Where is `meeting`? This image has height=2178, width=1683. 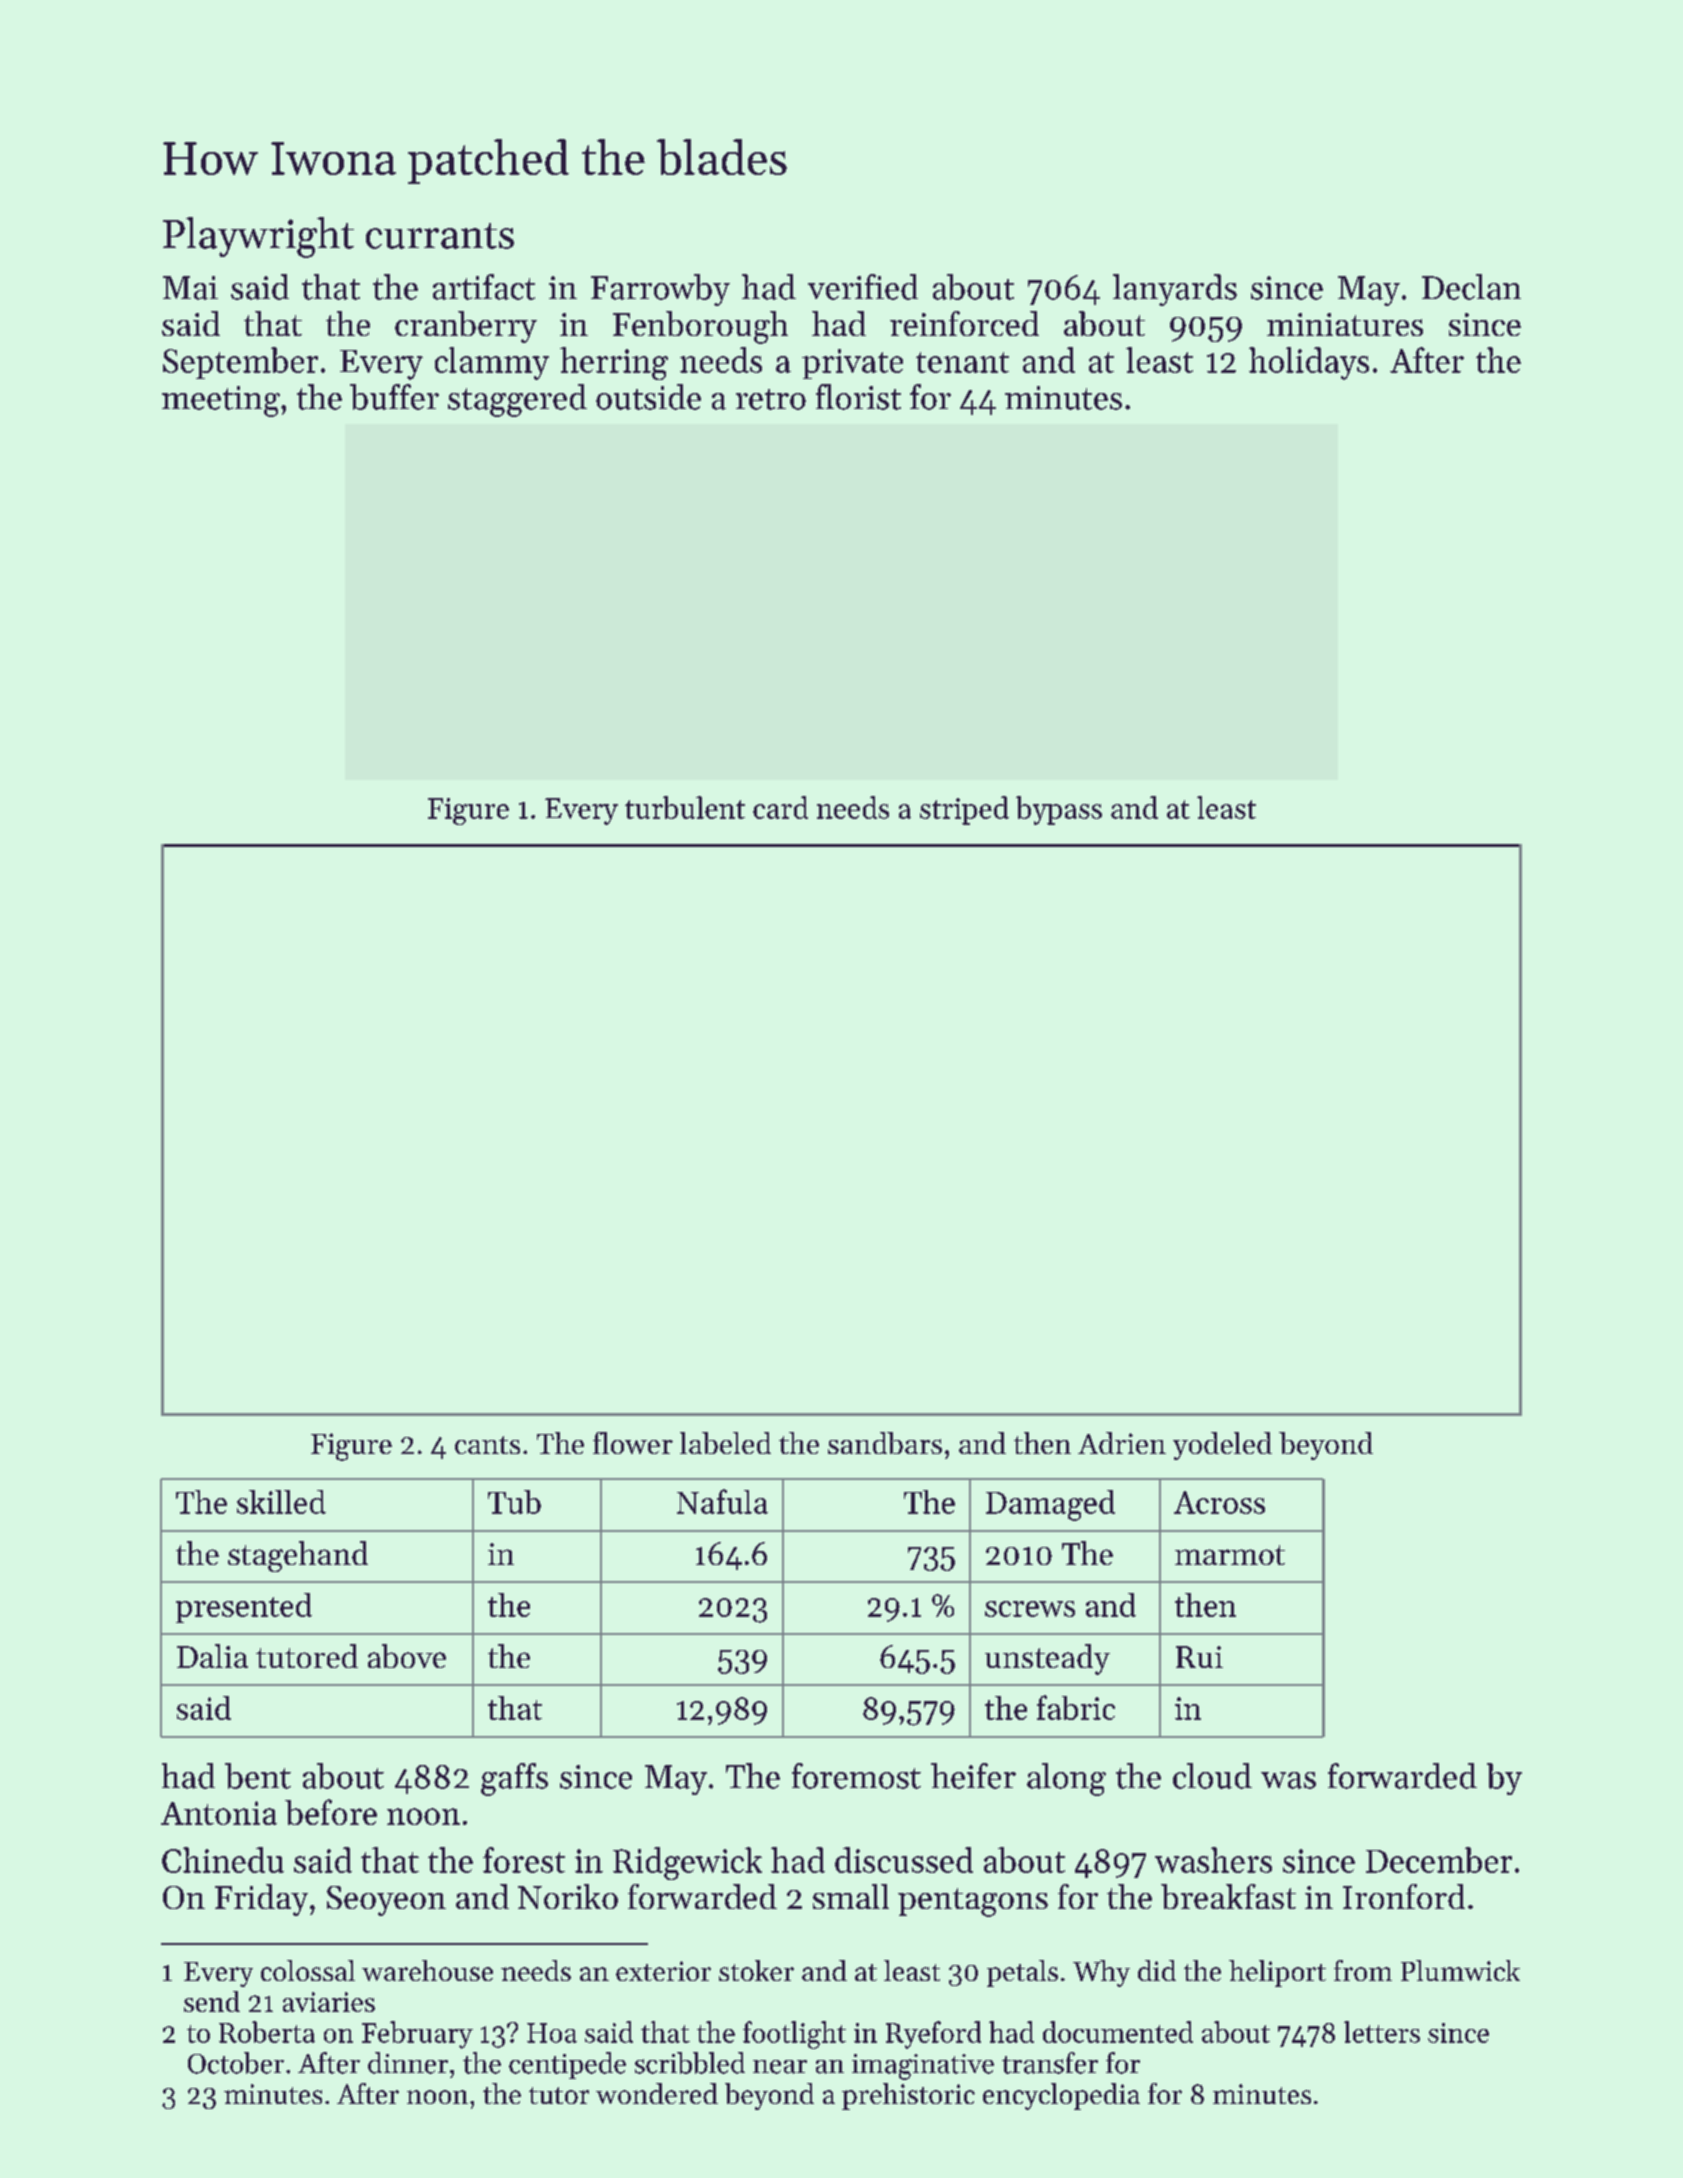 meeting is located at coordinates (221, 401).
